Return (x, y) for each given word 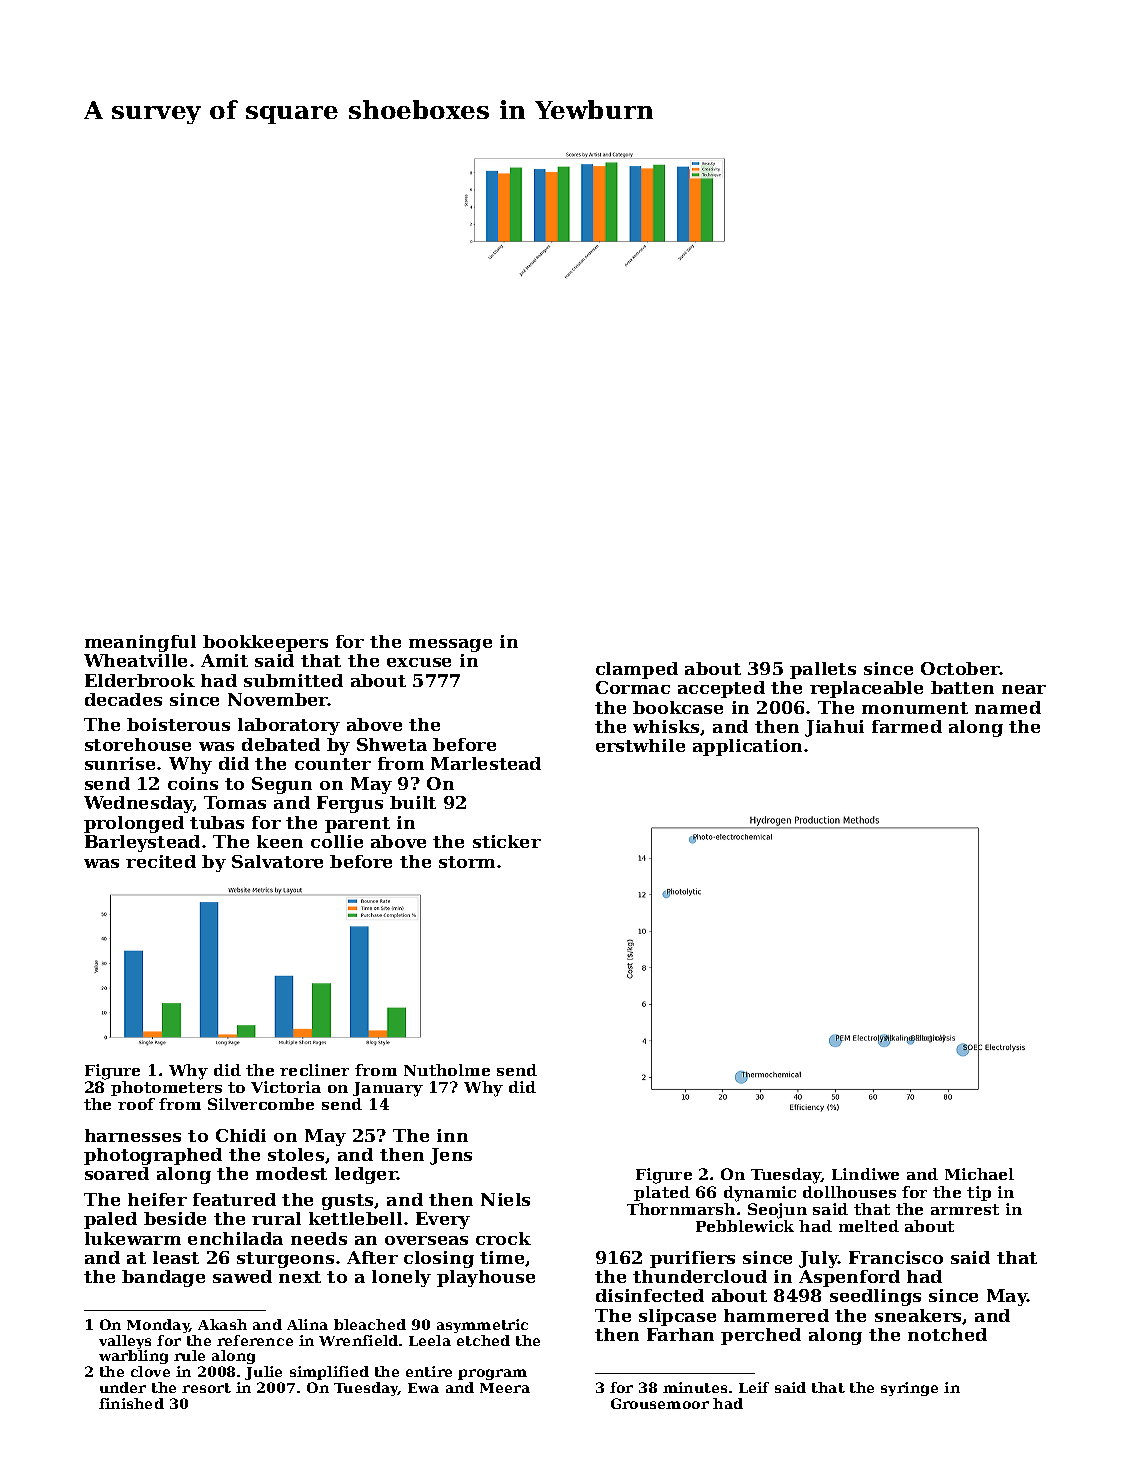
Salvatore (277, 861)
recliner (314, 1070)
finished (131, 1403)
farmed (907, 726)
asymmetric (482, 1326)
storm (467, 862)
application (747, 747)
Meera (505, 1388)
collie (337, 841)
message (450, 645)
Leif (754, 1387)
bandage (163, 1278)
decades (123, 699)
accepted (721, 689)
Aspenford (849, 1278)
